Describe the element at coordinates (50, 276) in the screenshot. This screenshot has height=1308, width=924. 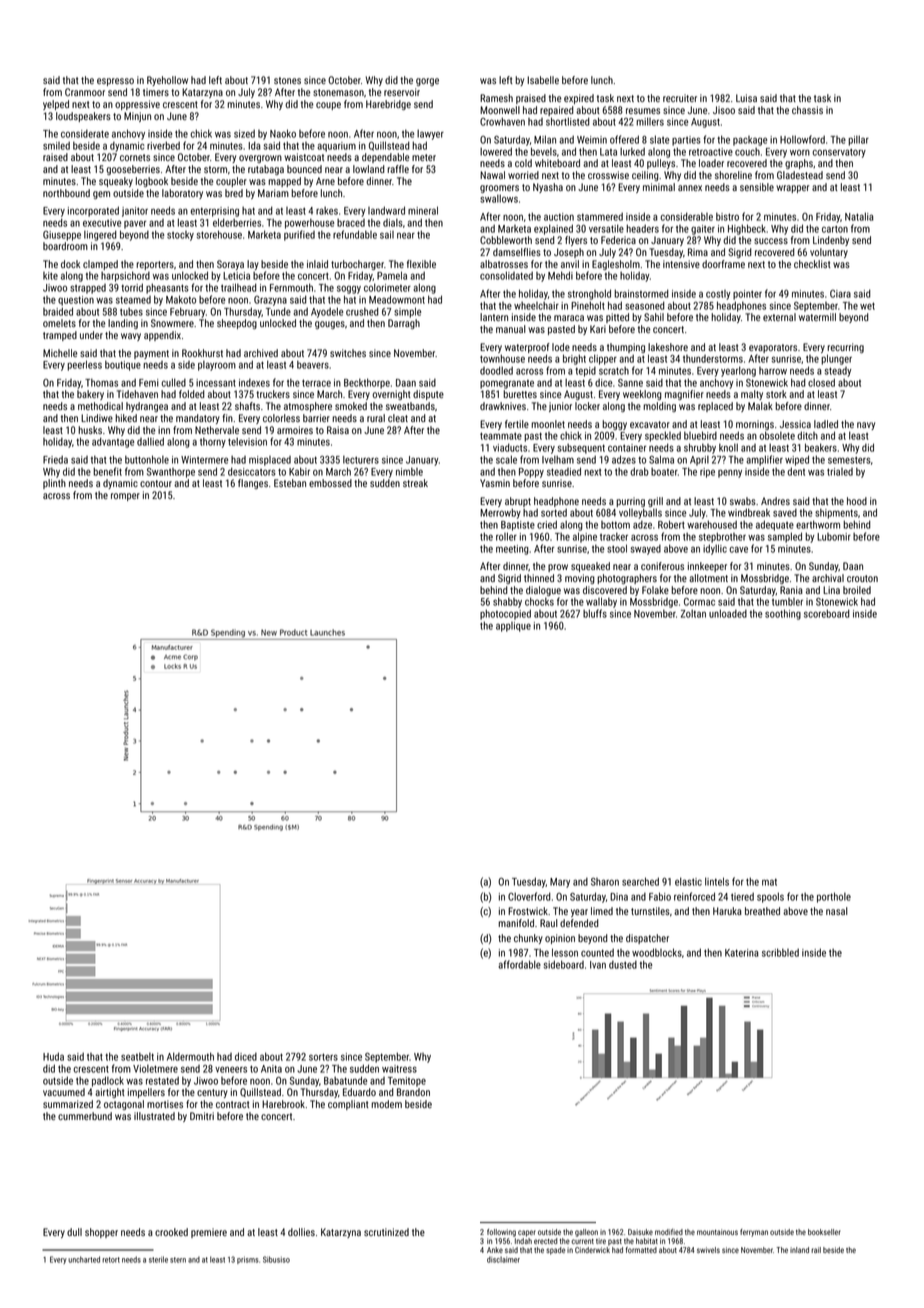
I see `kite` at that location.
